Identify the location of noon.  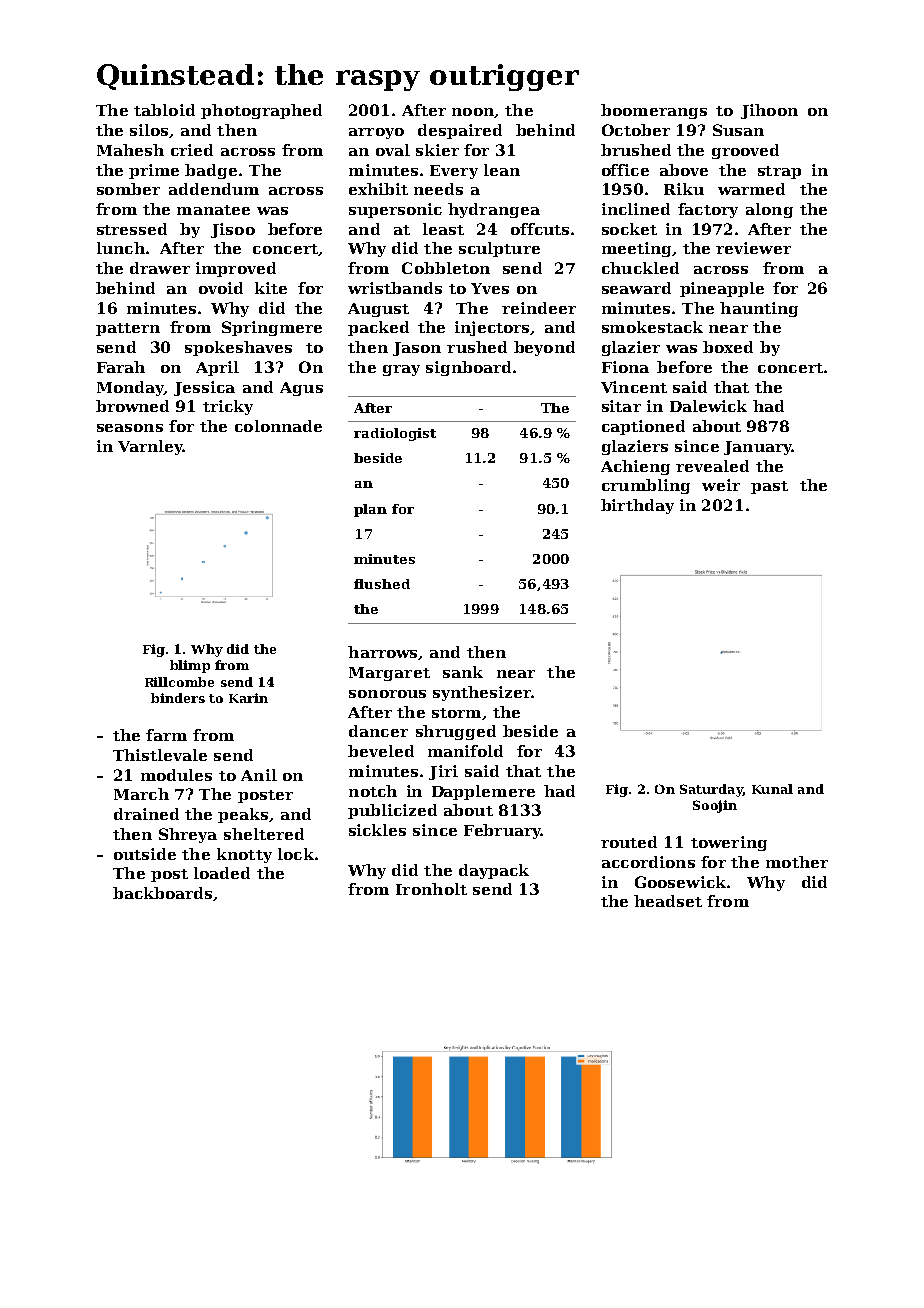
(473, 112).
